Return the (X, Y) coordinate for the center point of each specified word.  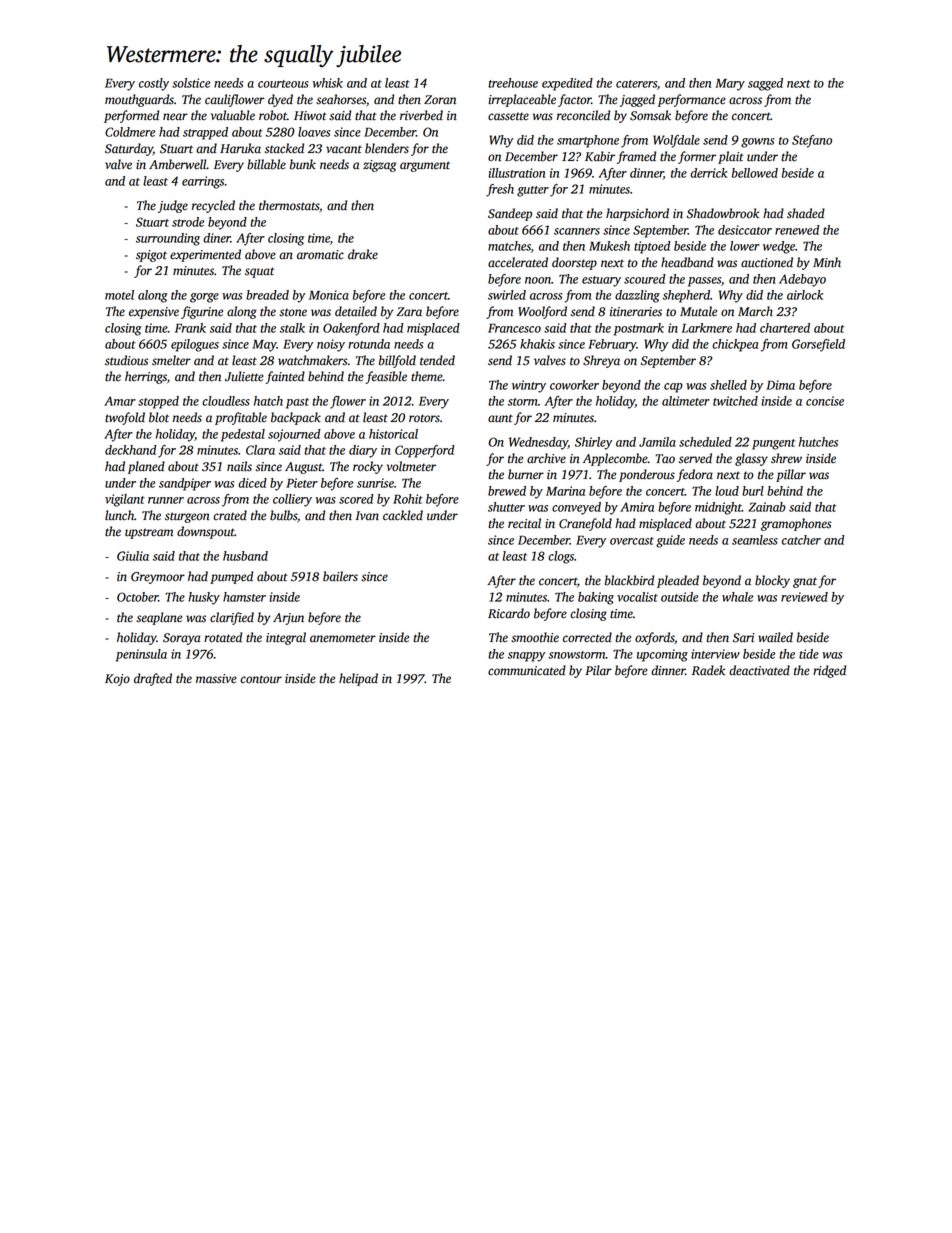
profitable (241, 418)
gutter (533, 191)
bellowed (755, 173)
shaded (806, 213)
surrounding (168, 239)
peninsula (141, 655)
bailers (340, 576)
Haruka (240, 148)
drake (363, 254)
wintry (529, 386)
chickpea (735, 345)
